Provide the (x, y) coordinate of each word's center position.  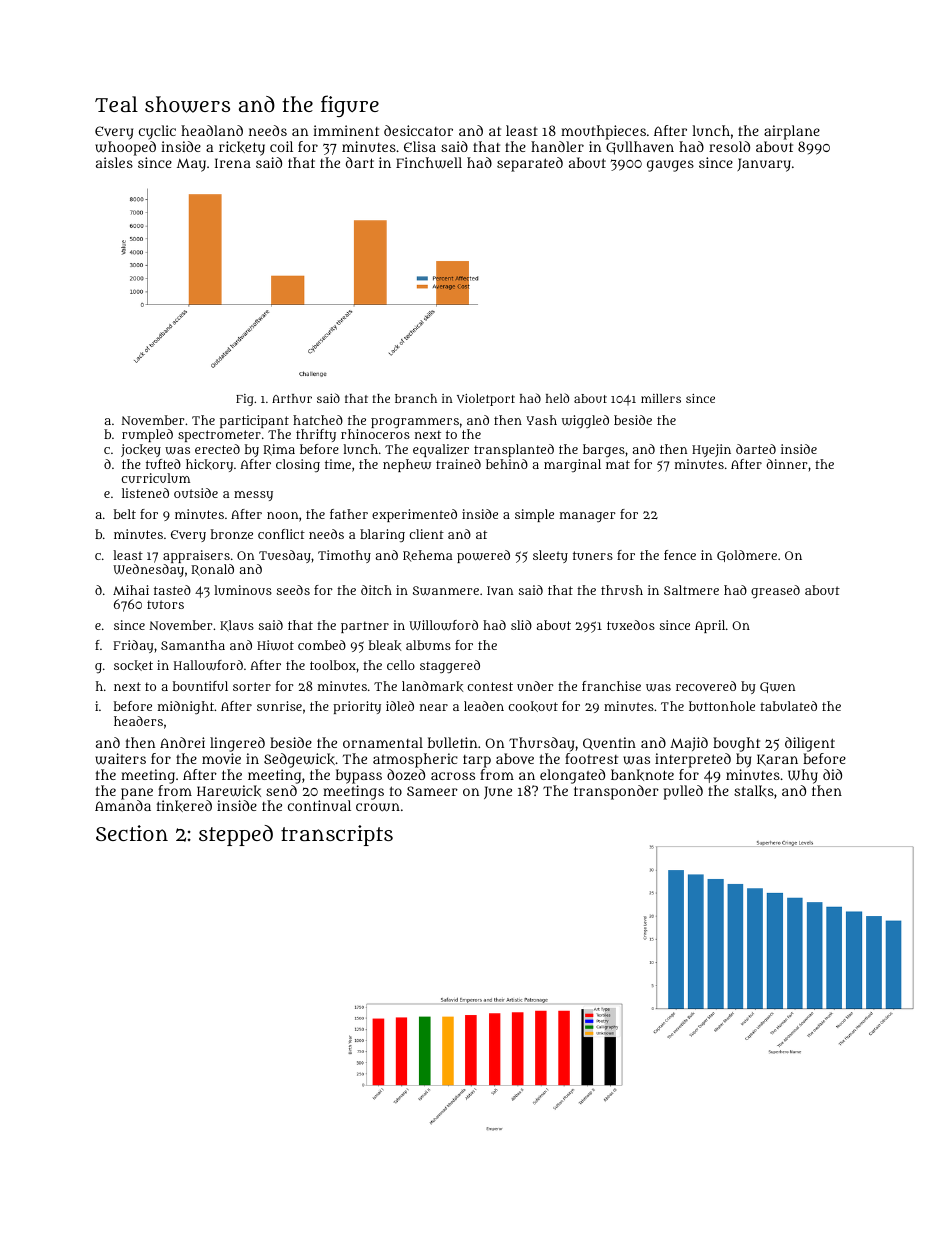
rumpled (147, 435)
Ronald (212, 570)
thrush (622, 590)
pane (137, 794)
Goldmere (747, 556)
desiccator (418, 130)
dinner (787, 464)
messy (253, 496)
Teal (116, 104)
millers (661, 398)
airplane (792, 132)
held (557, 398)
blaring (382, 535)
